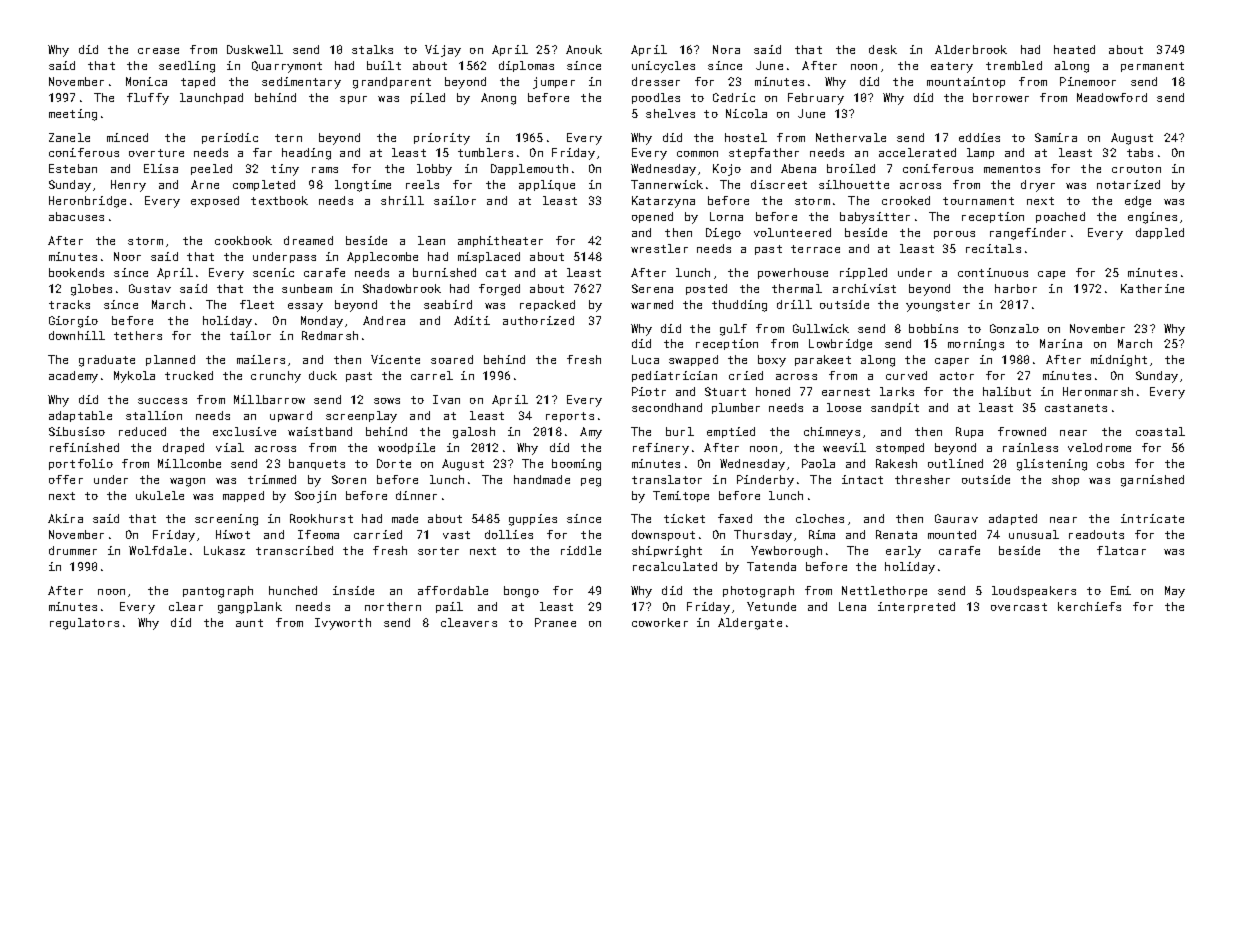 The image size is (1233, 952). What do you see at coordinates (353, 100) in the screenshot?
I see `spur` at bounding box center [353, 100].
